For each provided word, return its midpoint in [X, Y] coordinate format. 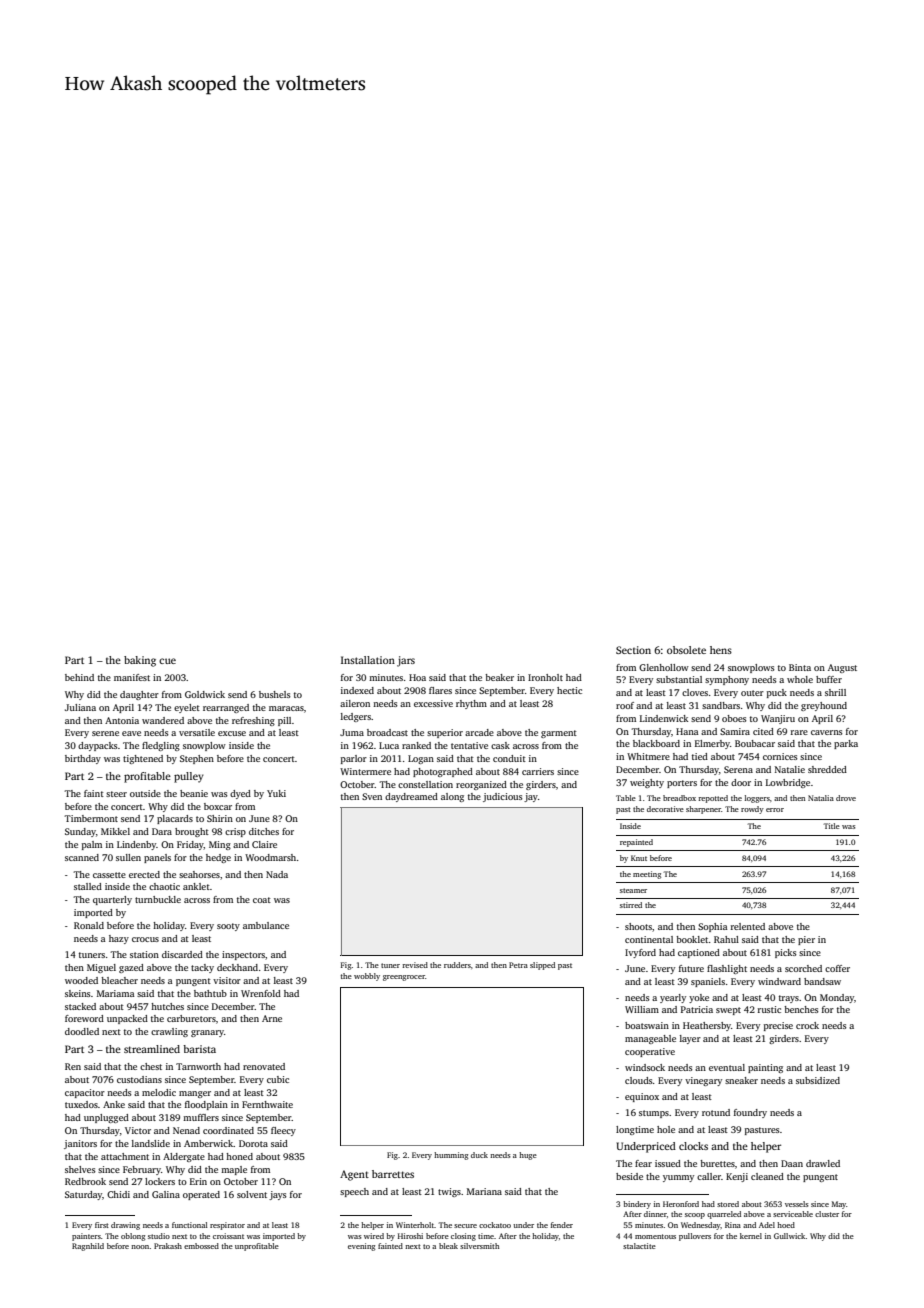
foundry [750, 1113]
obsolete [686, 650]
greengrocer [404, 978]
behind [79, 677]
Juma [352, 732]
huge [528, 1156]
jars [406, 661]
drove [846, 798]
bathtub [210, 993]
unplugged [106, 1118]
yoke [699, 998]
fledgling [161, 746]
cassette [109, 875]
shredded [827, 769]
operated [201, 1195]
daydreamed [411, 797]
